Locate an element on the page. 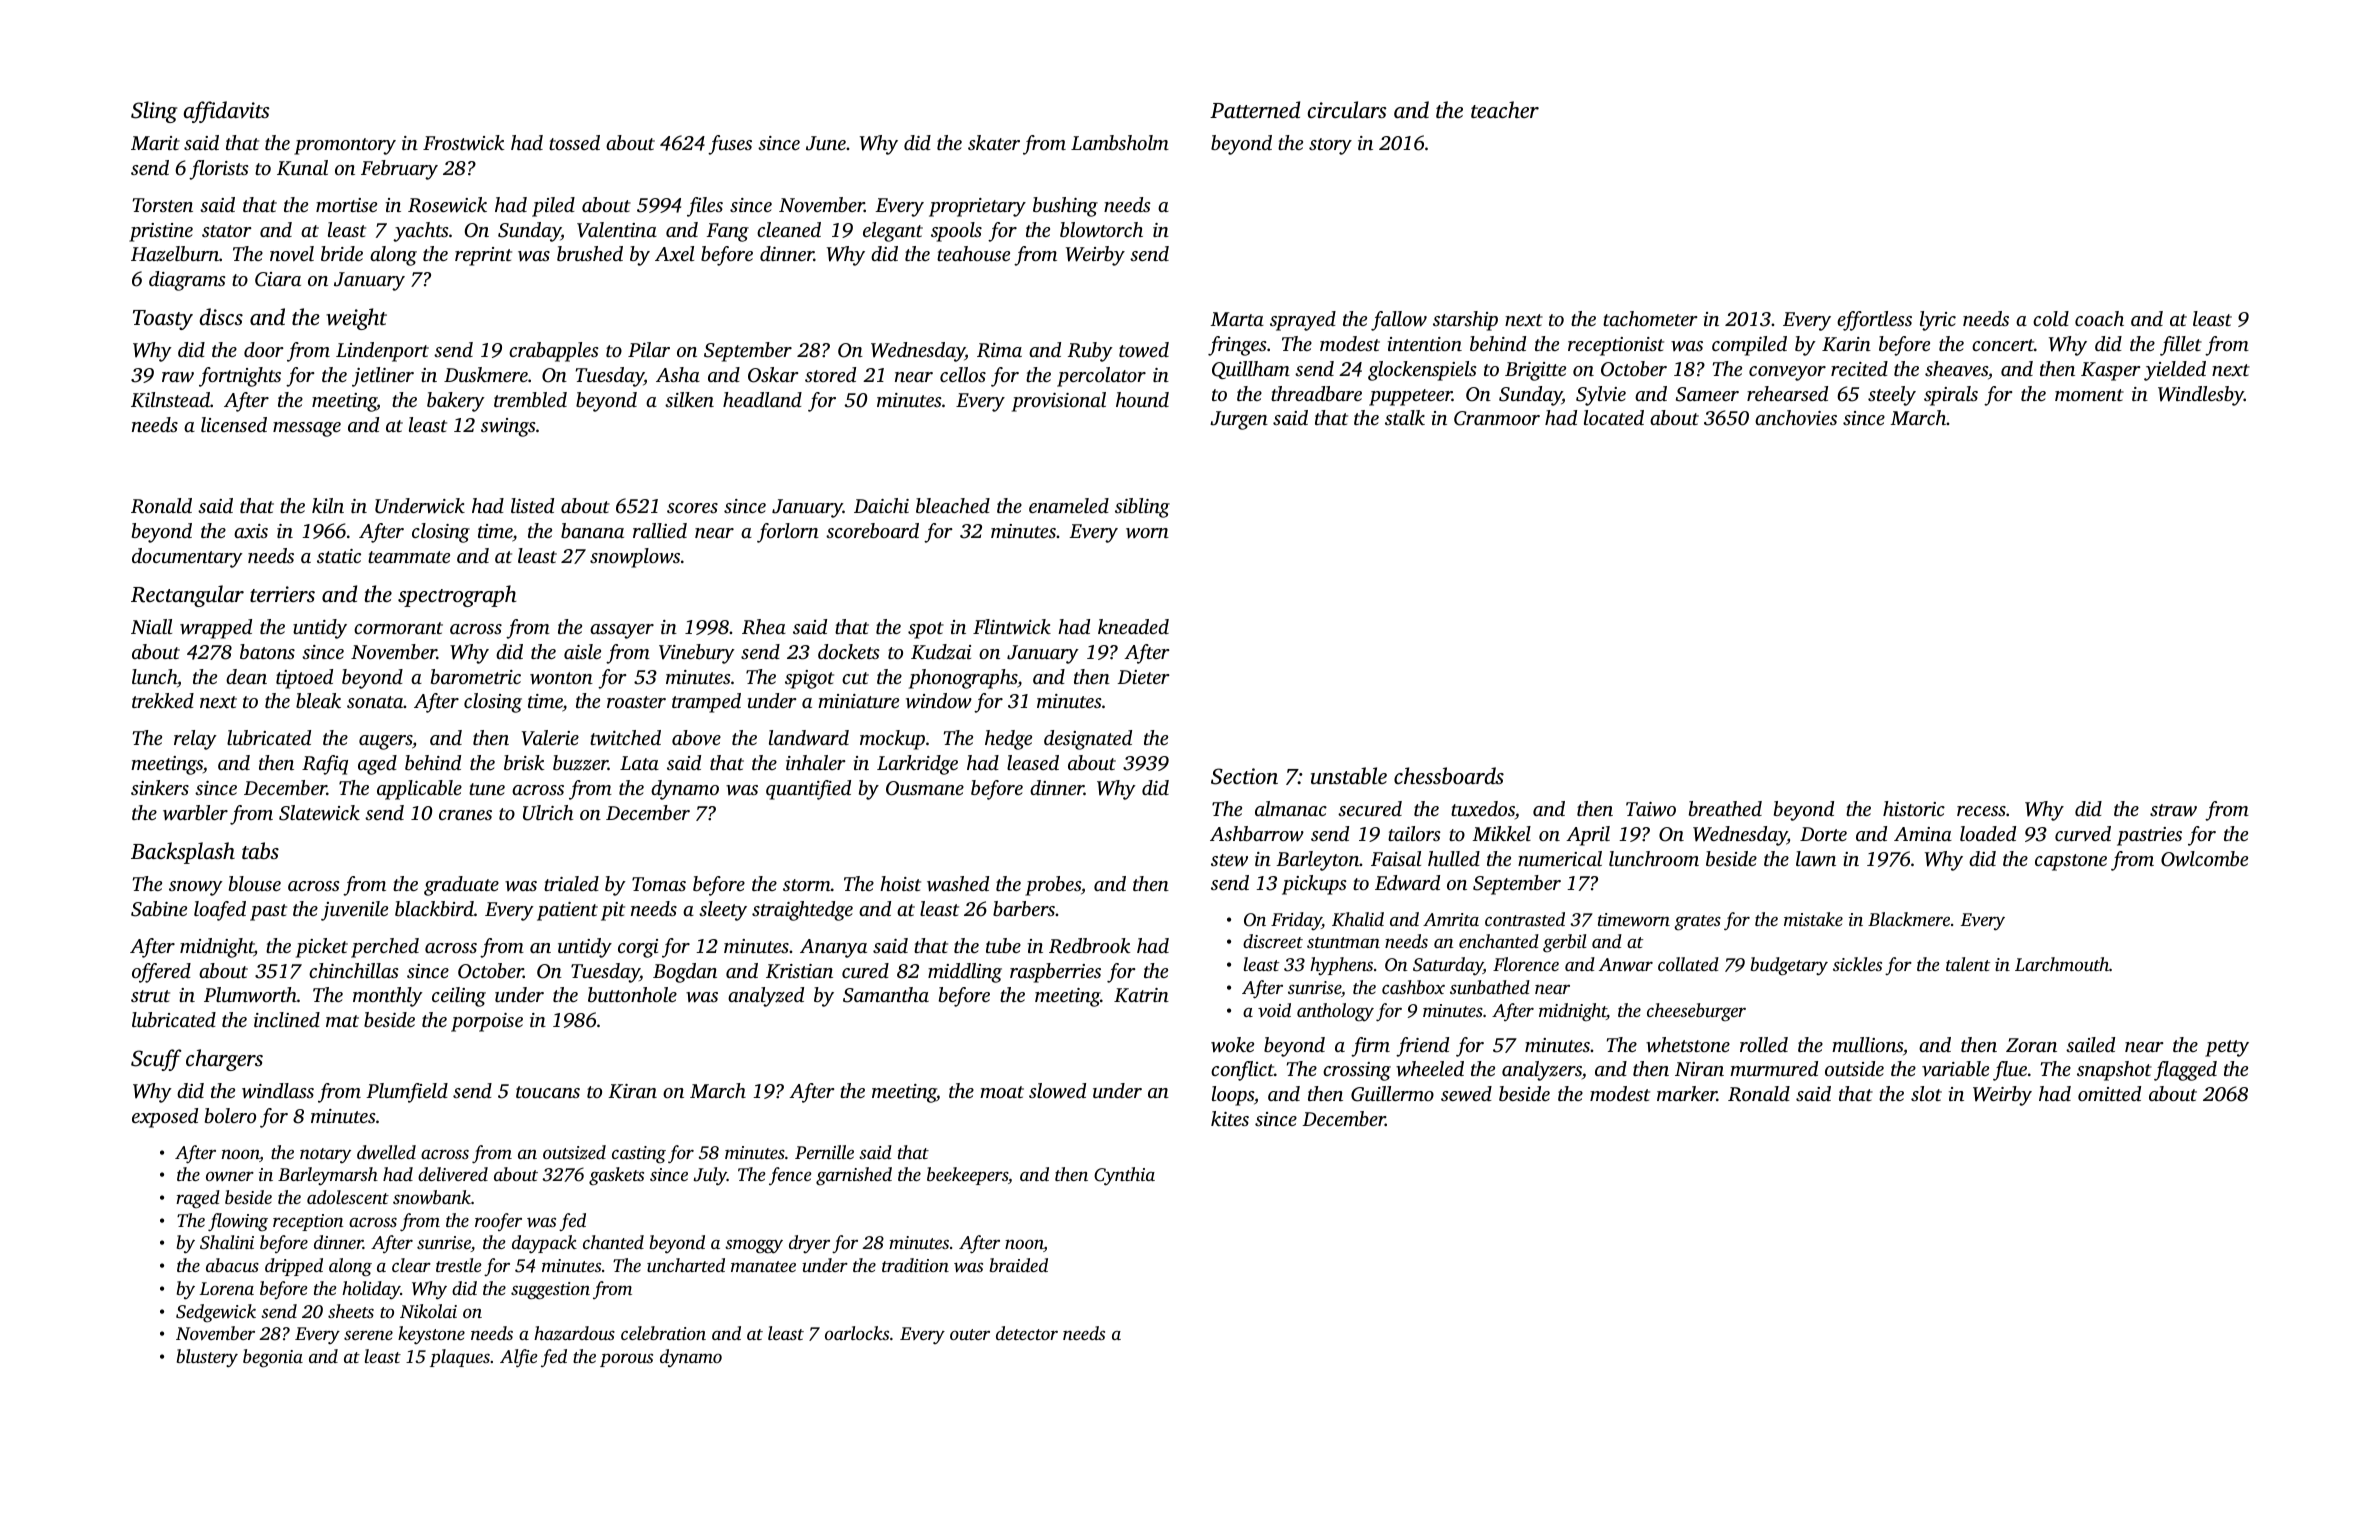 This page has width=2380, height=1540. intention is located at coordinates (1425, 344).
